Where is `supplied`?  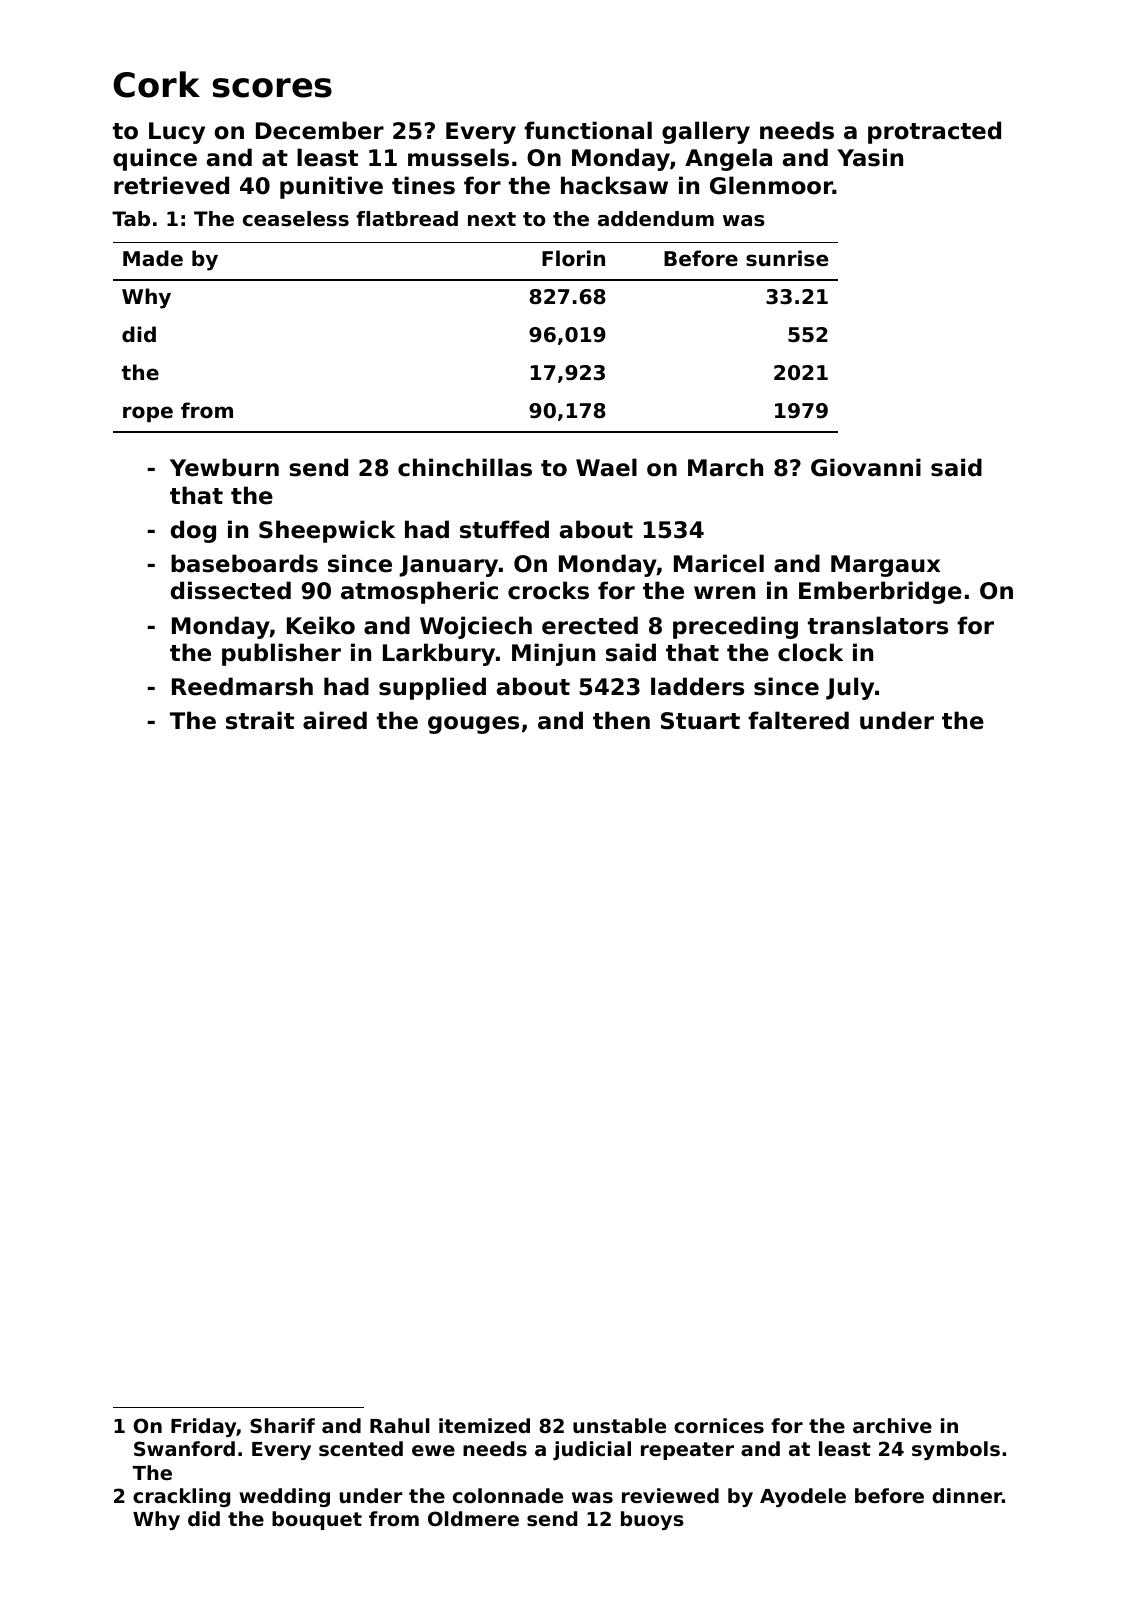 supplied is located at coordinates (432, 688).
